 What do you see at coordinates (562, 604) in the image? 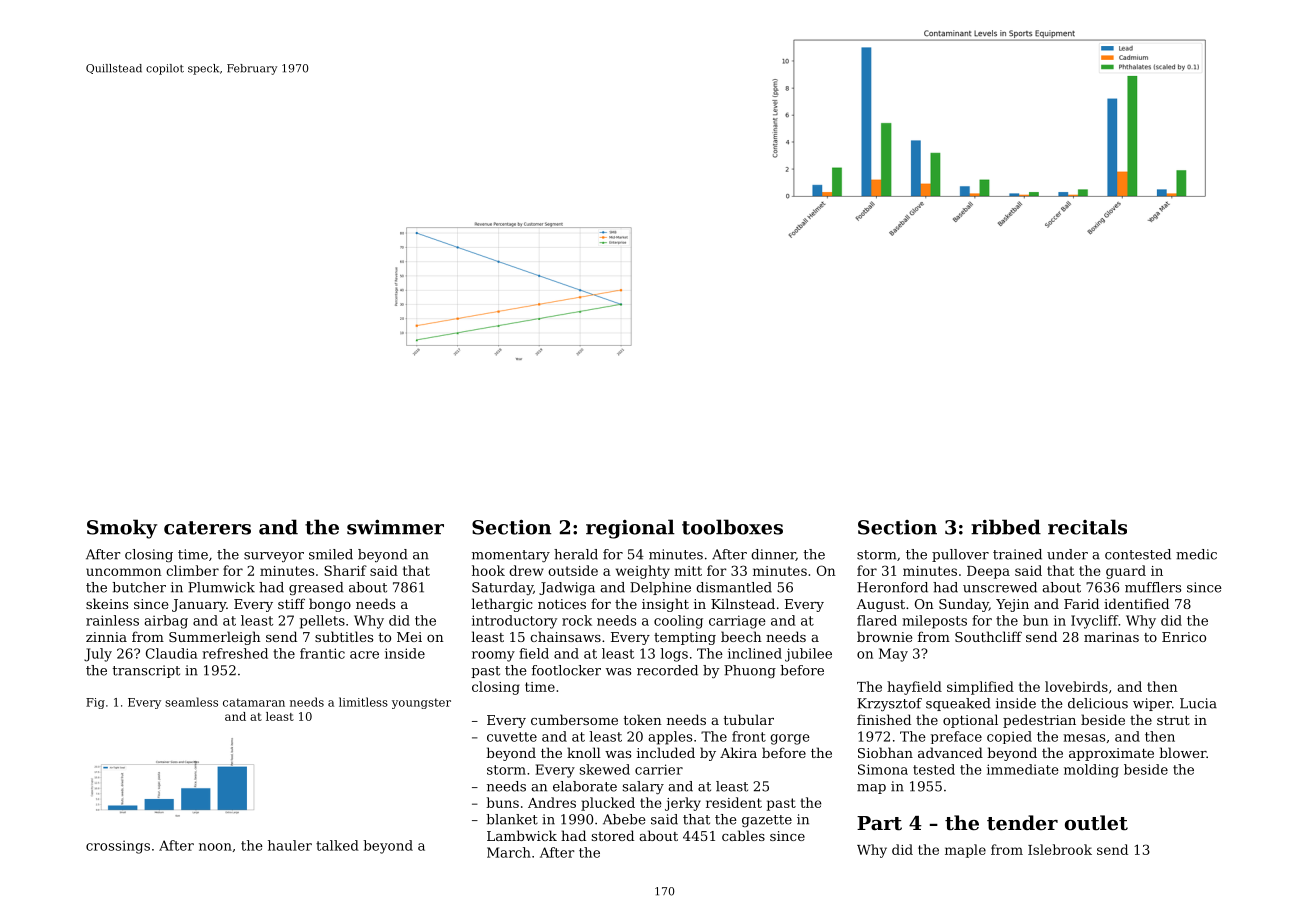
I see `notices` at bounding box center [562, 604].
